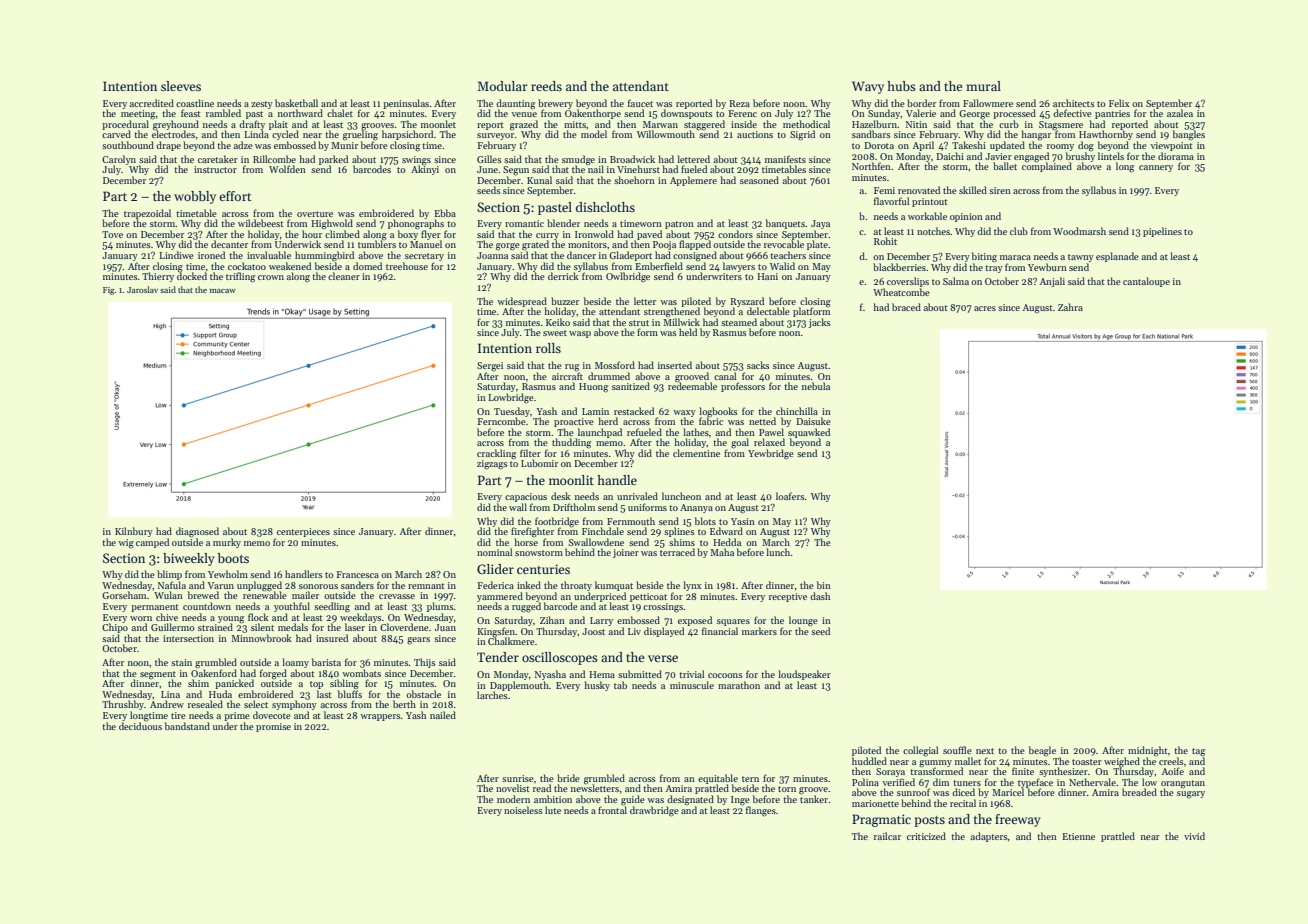 The width and height of the document is (1308, 924). Describe the element at coordinates (140, 726) in the document. I see `deciduous` at that location.
